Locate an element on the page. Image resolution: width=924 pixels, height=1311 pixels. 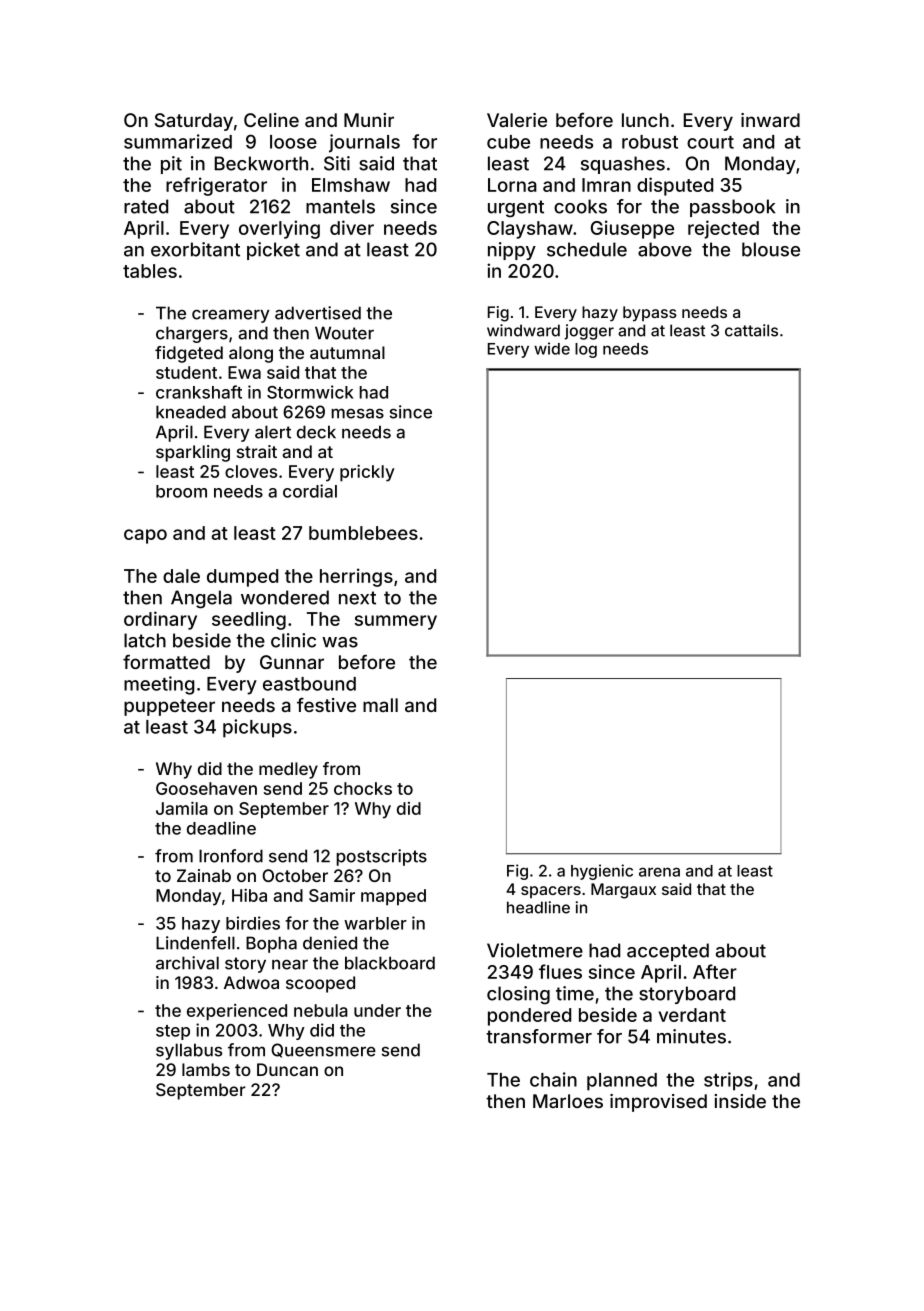
cattails is located at coordinates (751, 330).
